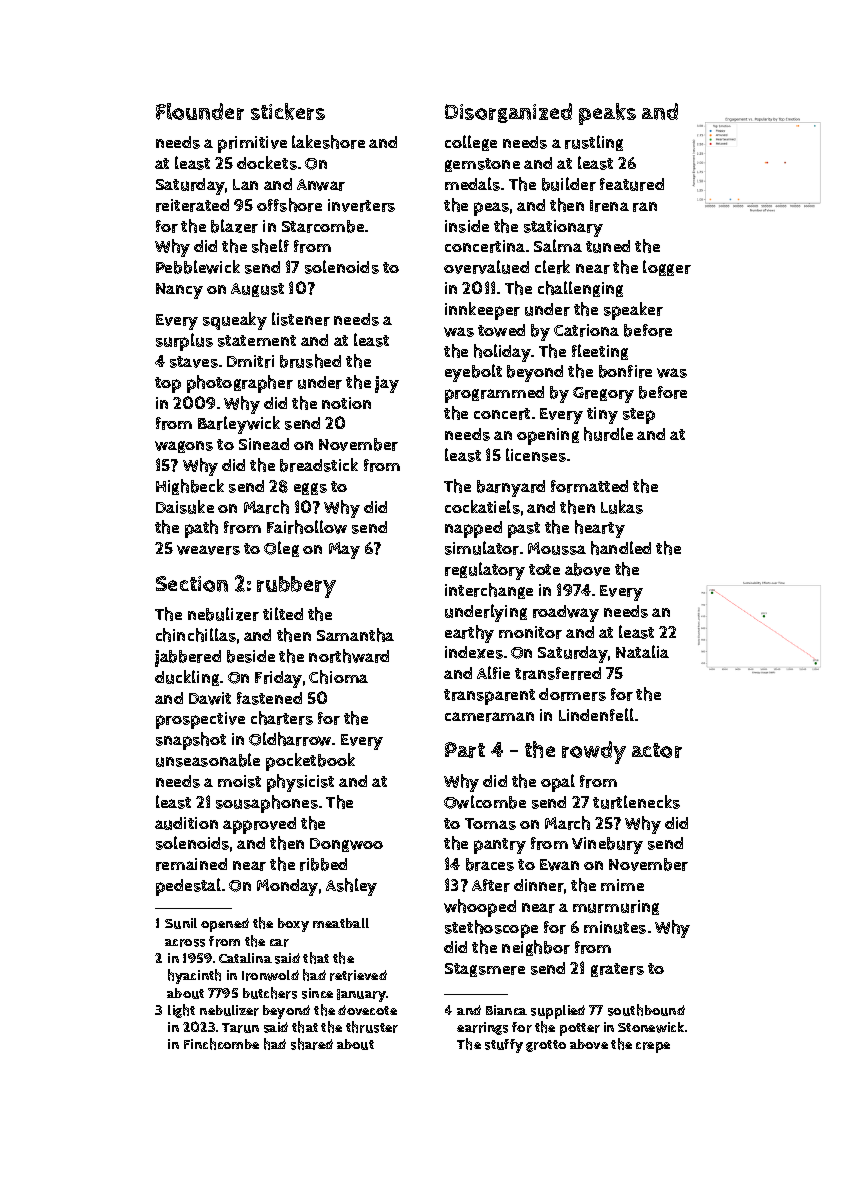 The width and height of the image is (846, 1200). I want to click on hearty, so click(600, 529).
